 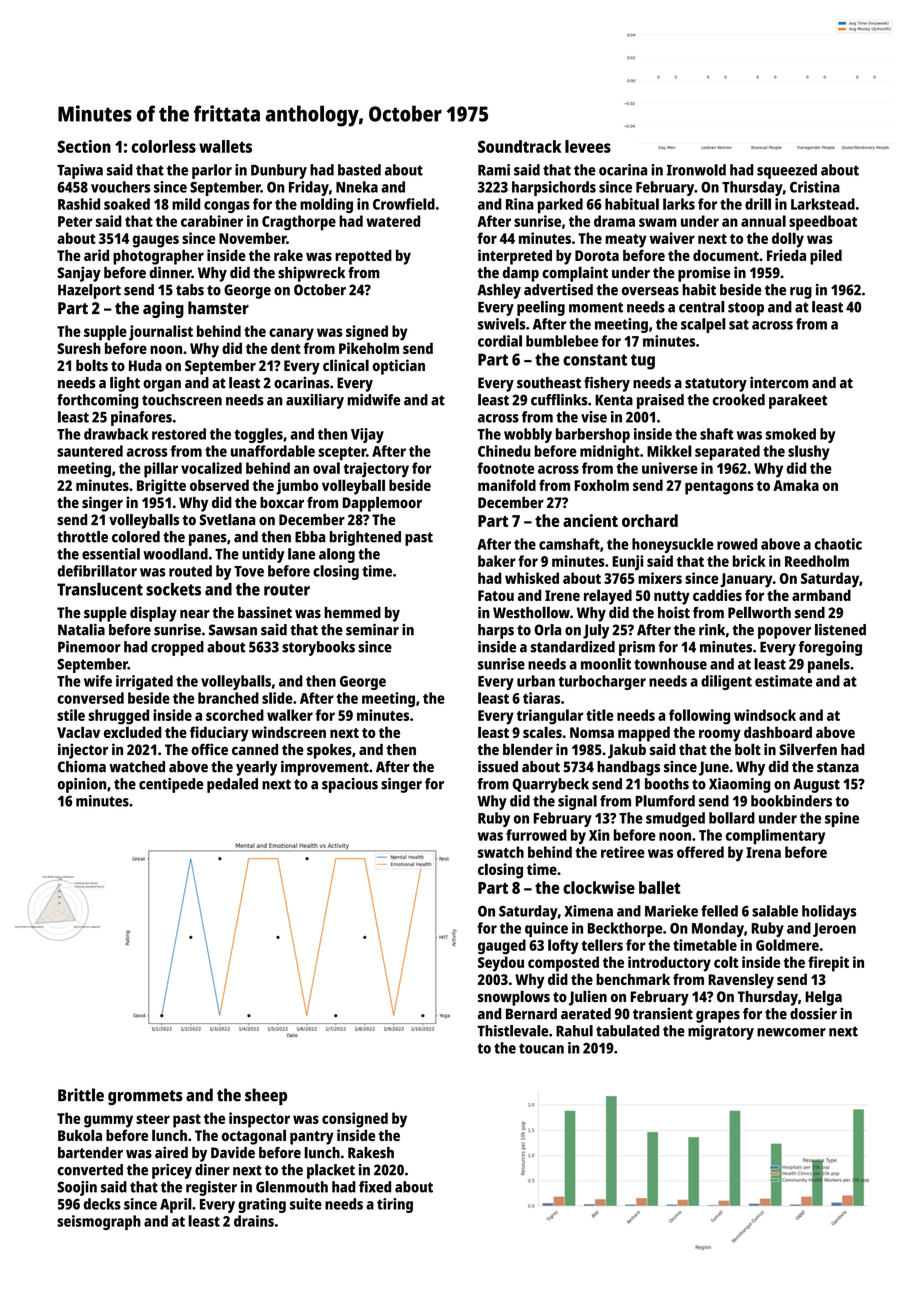 I want to click on tiring, so click(x=395, y=1205).
